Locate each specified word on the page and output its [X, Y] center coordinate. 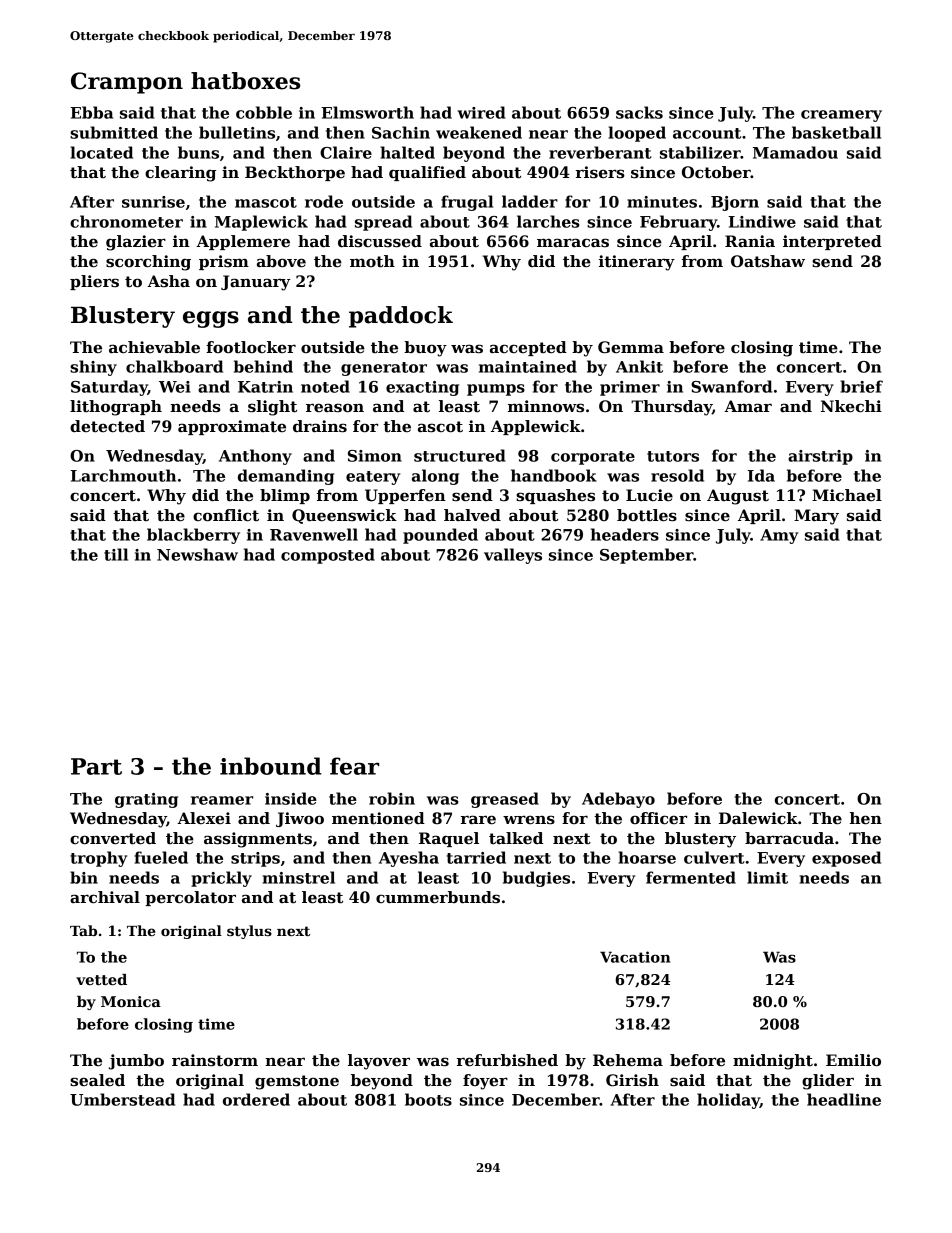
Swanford [731, 386]
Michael [847, 495]
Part [96, 766]
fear [354, 766]
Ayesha [409, 859]
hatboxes [245, 81]
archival [105, 897]
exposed [846, 859]
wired [481, 112]
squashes [555, 496]
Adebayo [618, 800]
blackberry [193, 536]
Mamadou [795, 152]
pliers [94, 282]
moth [372, 261]
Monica [131, 1001]
